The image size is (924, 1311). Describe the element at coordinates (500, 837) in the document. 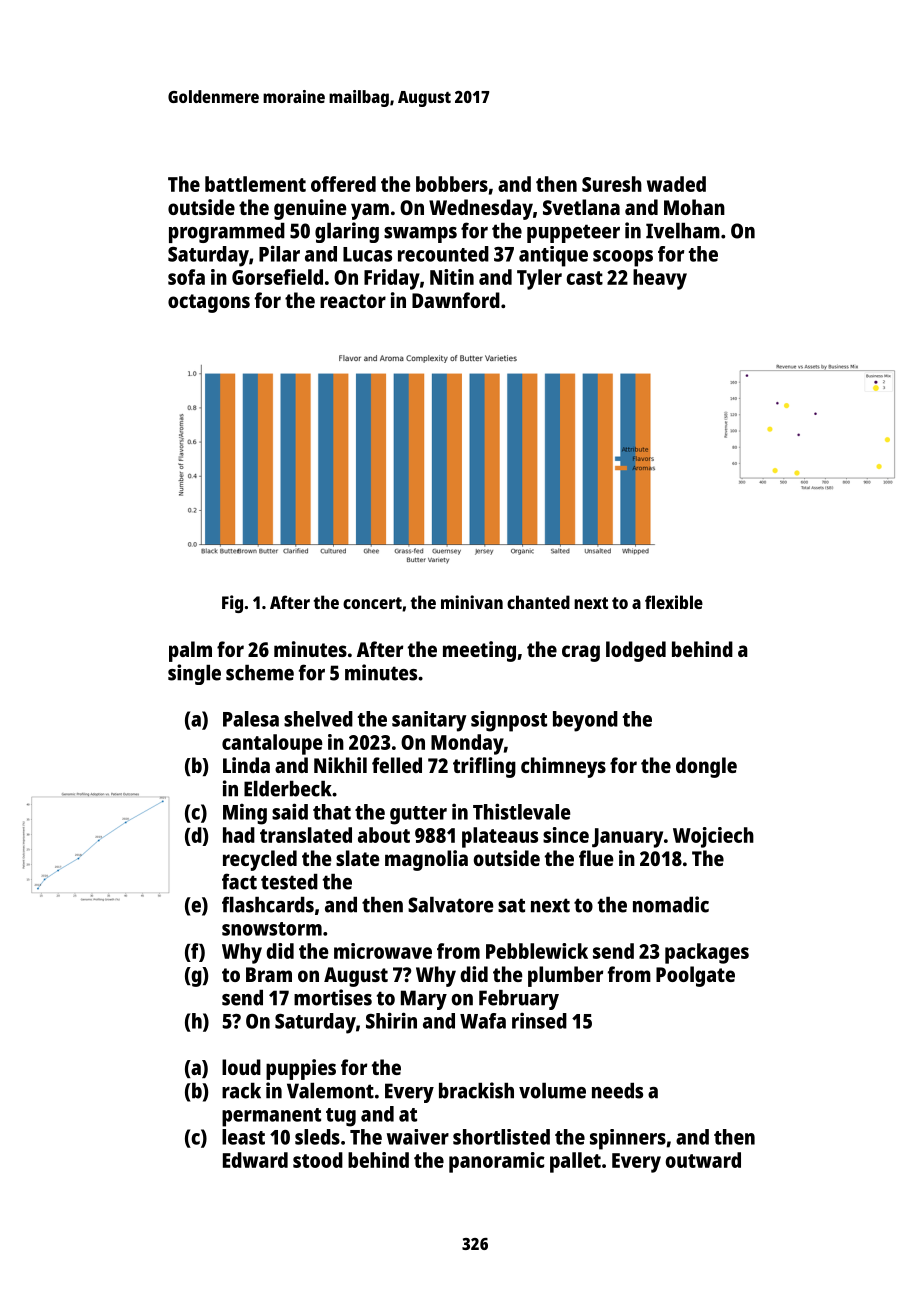

I see `plateaus` at that location.
